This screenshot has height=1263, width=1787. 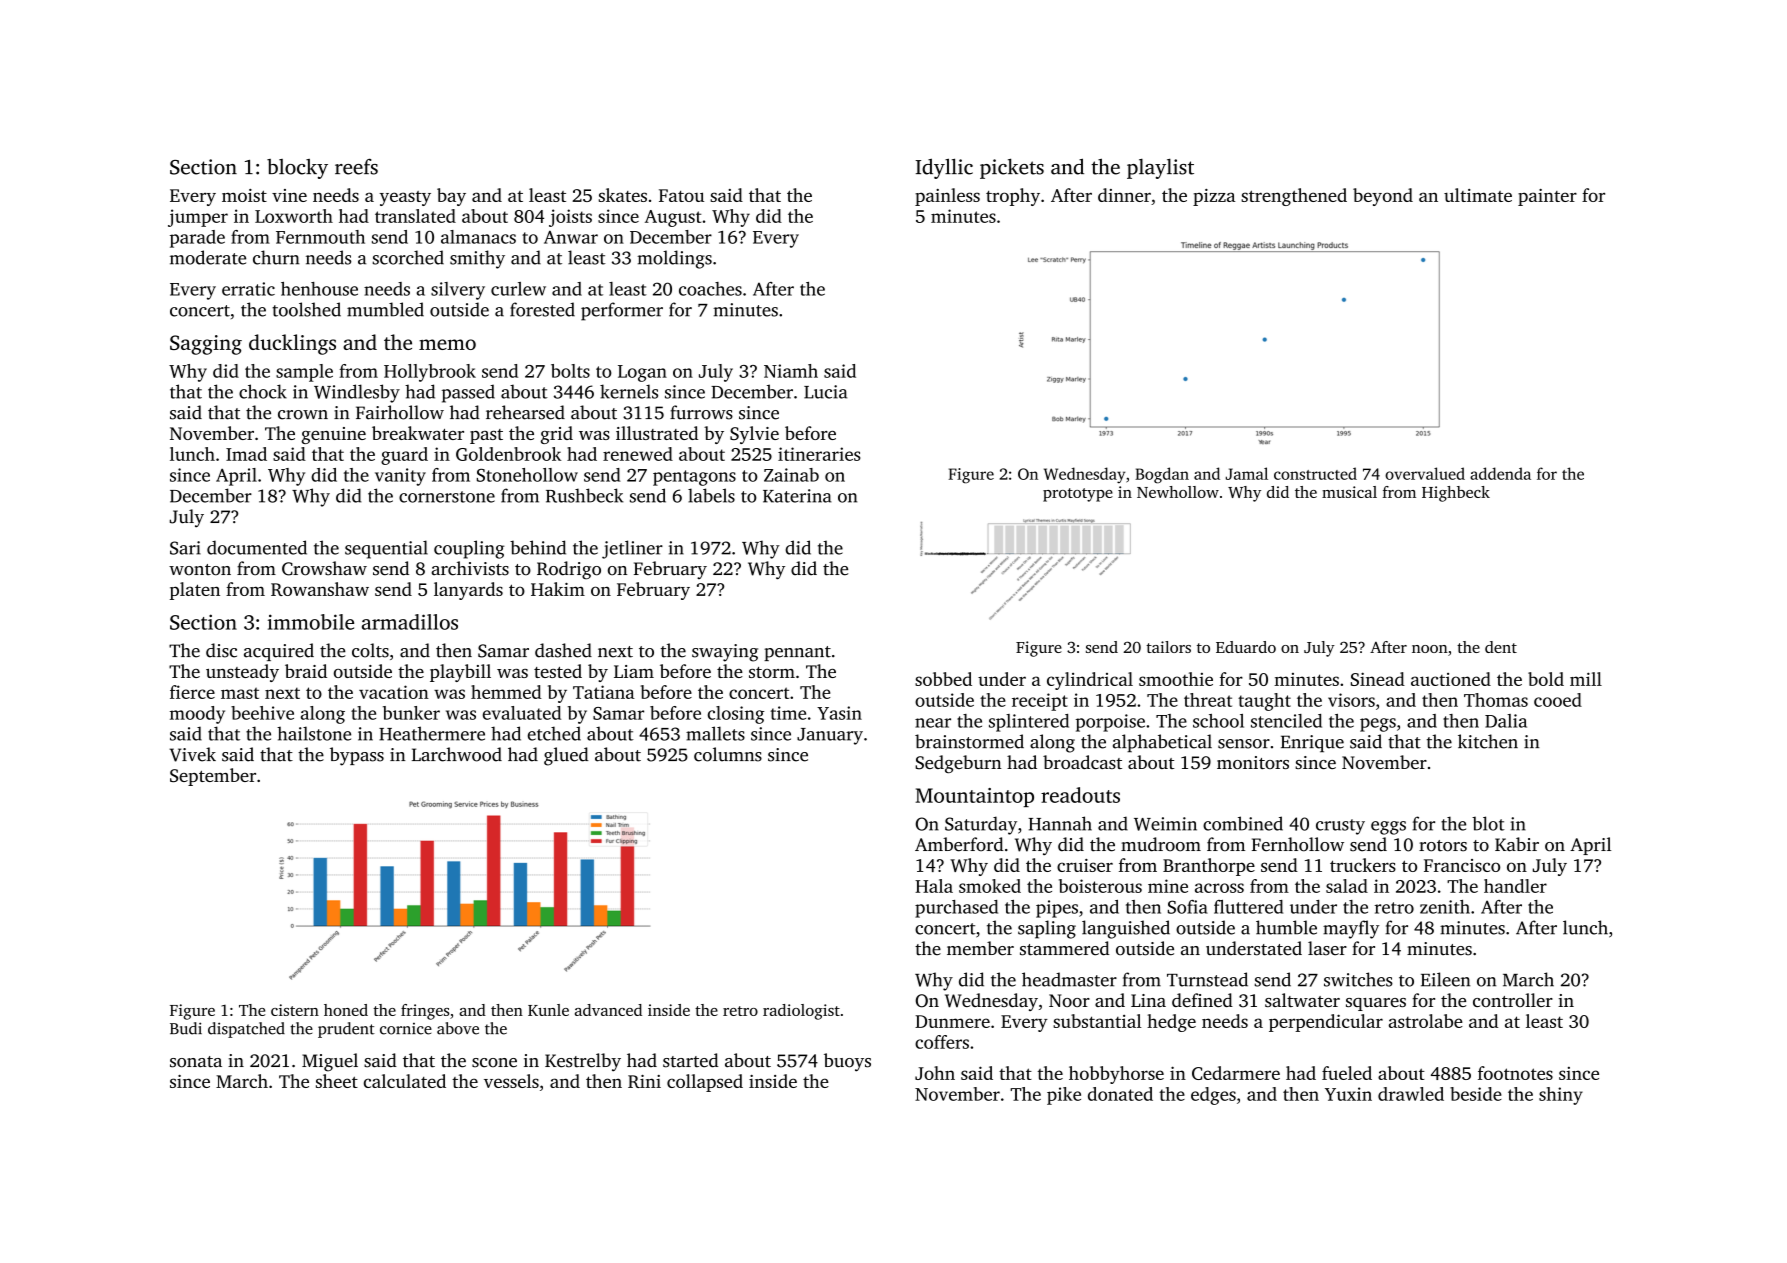 I want to click on Fatou, so click(x=681, y=195).
